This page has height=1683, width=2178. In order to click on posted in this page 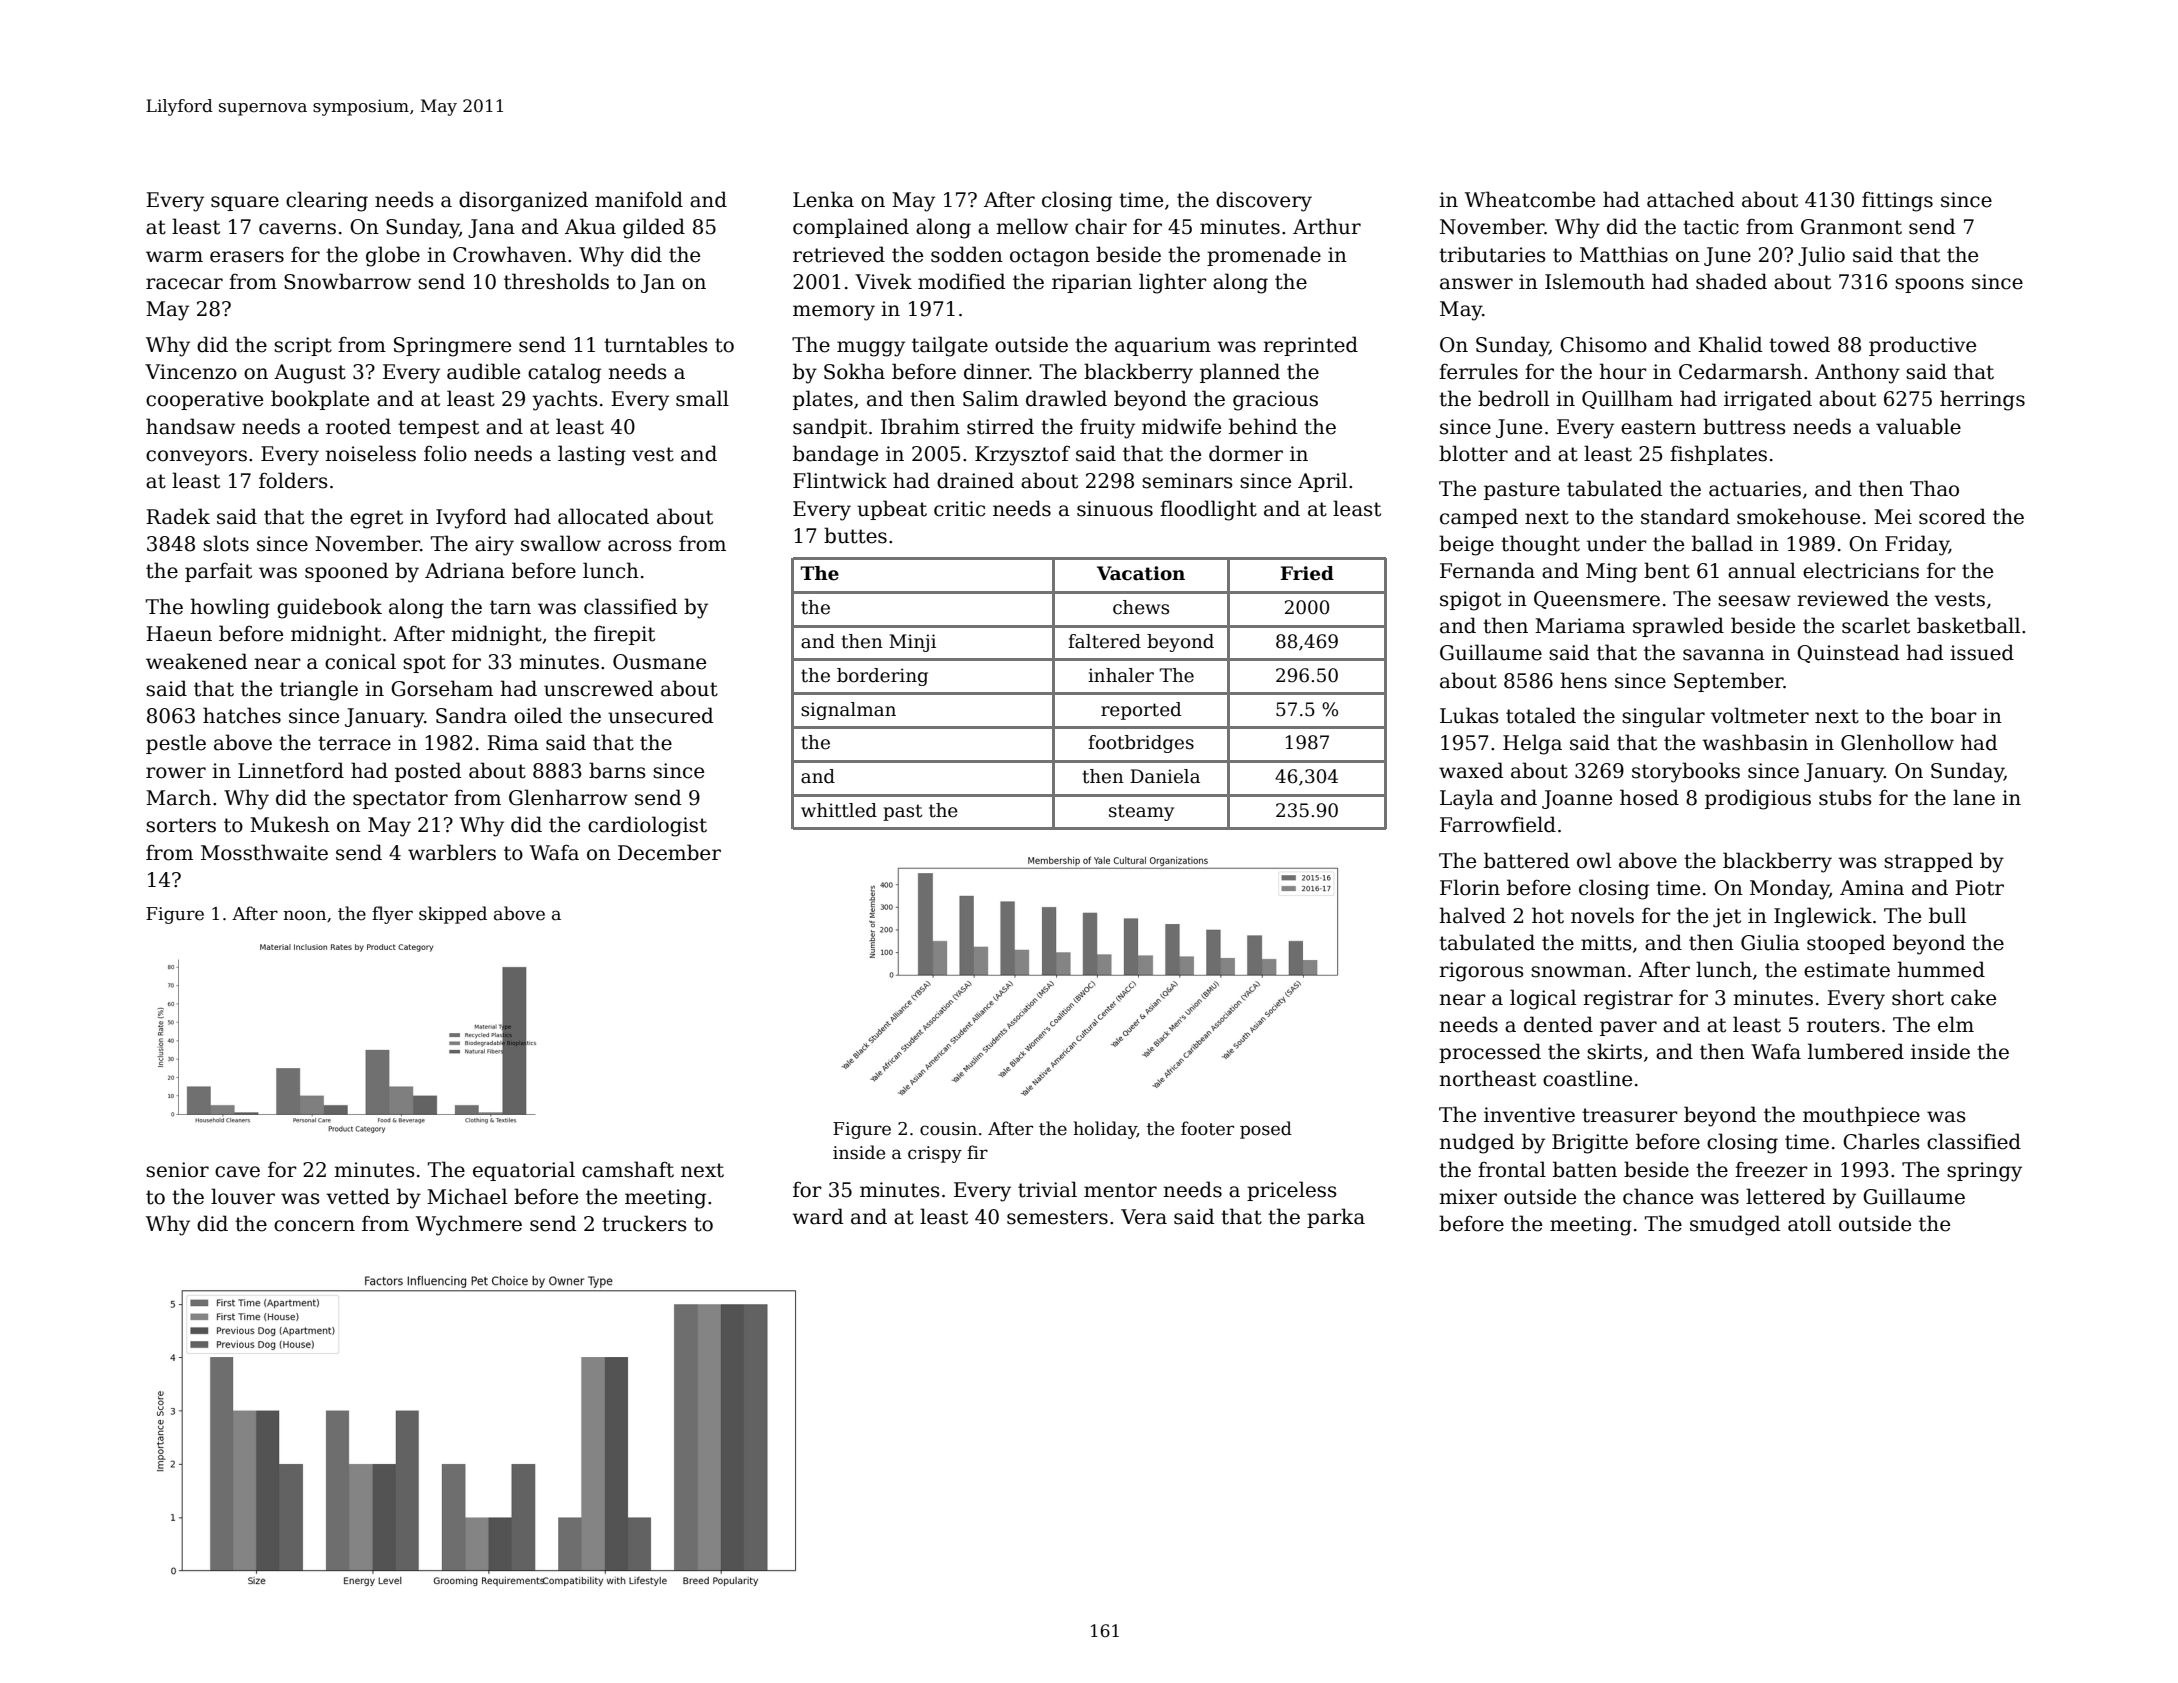, I will do `click(428, 772)`.
